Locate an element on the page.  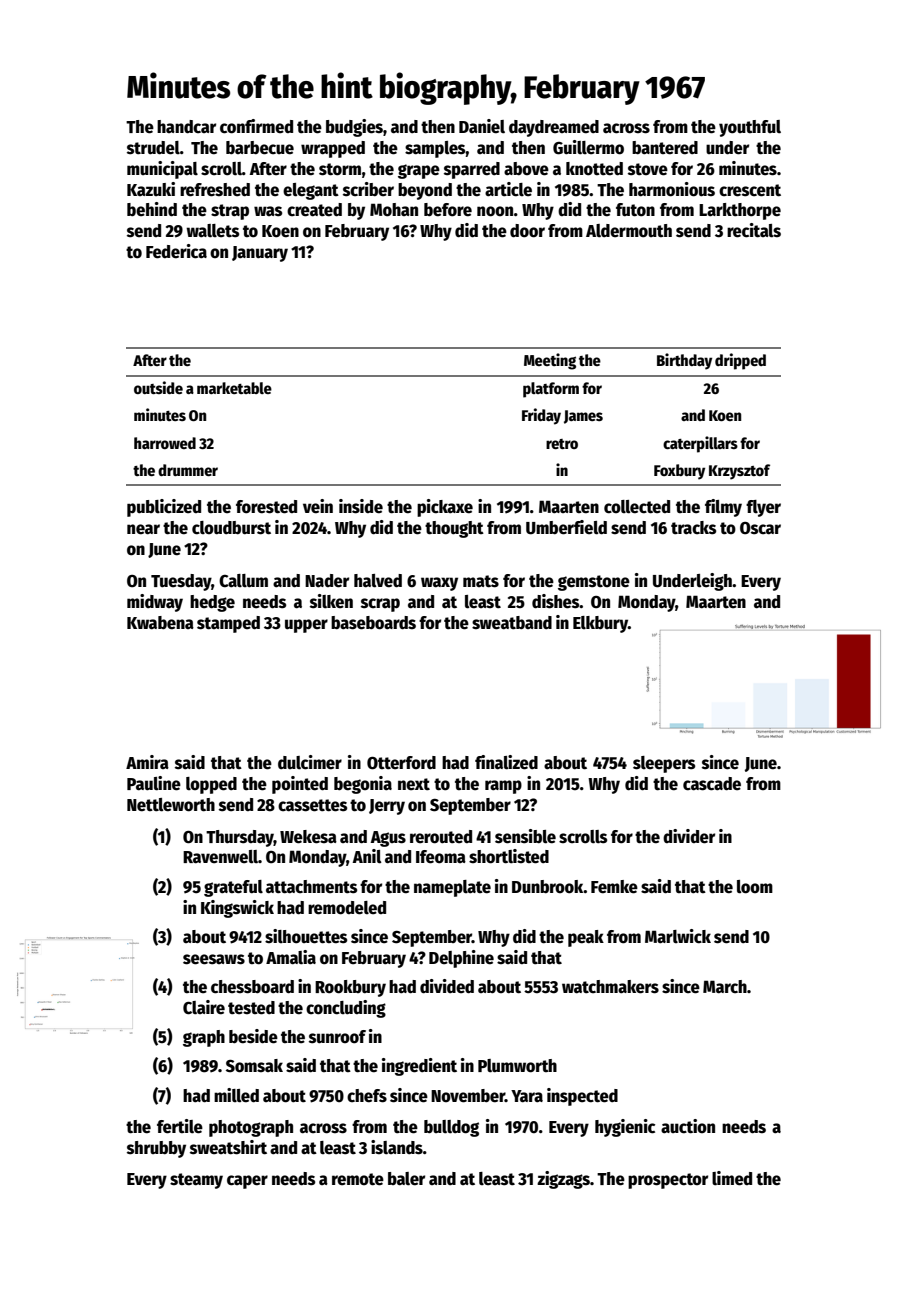
bantered is located at coordinates (665, 148).
